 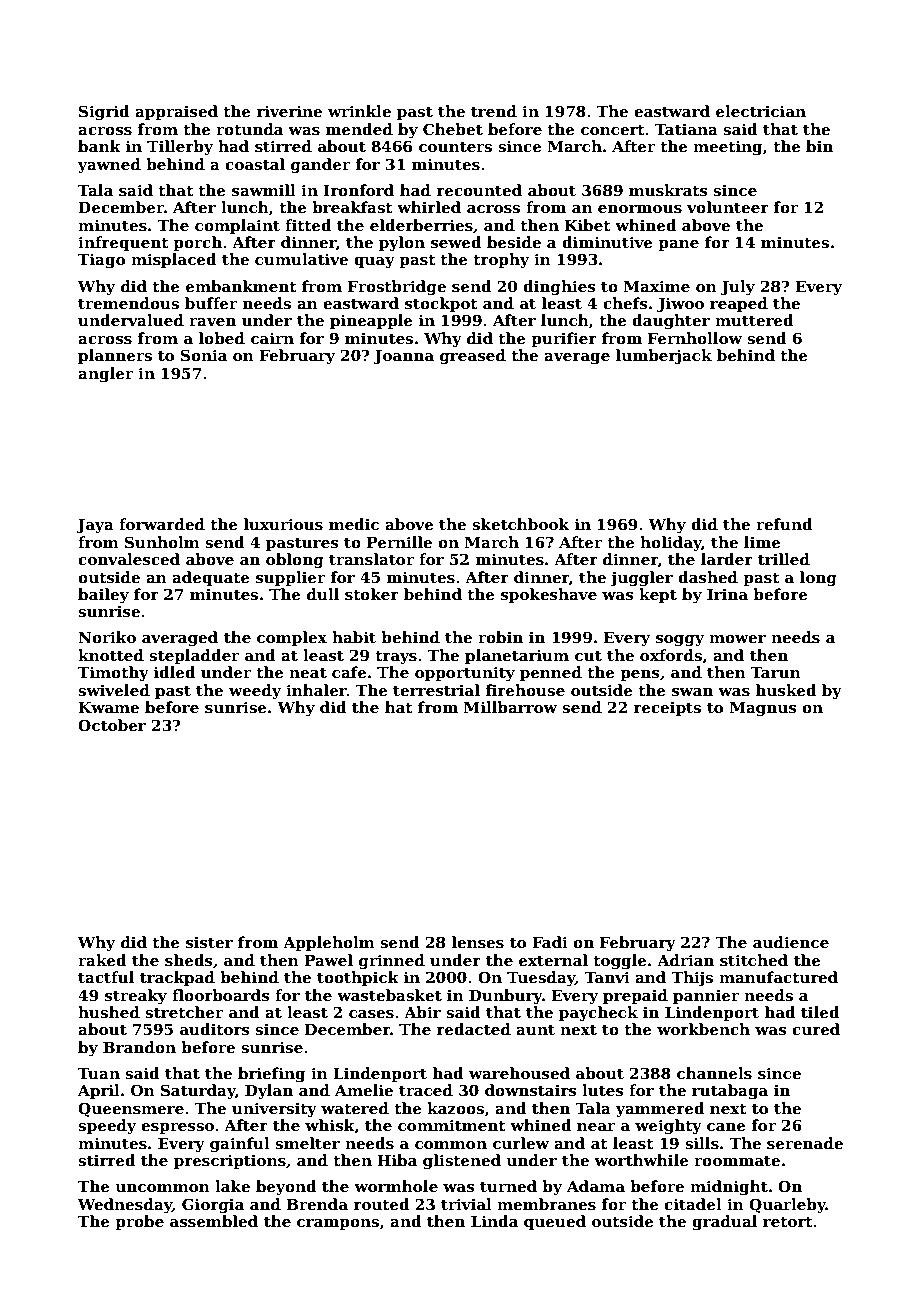 I want to click on Noriko, so click(x=107, y=637).
